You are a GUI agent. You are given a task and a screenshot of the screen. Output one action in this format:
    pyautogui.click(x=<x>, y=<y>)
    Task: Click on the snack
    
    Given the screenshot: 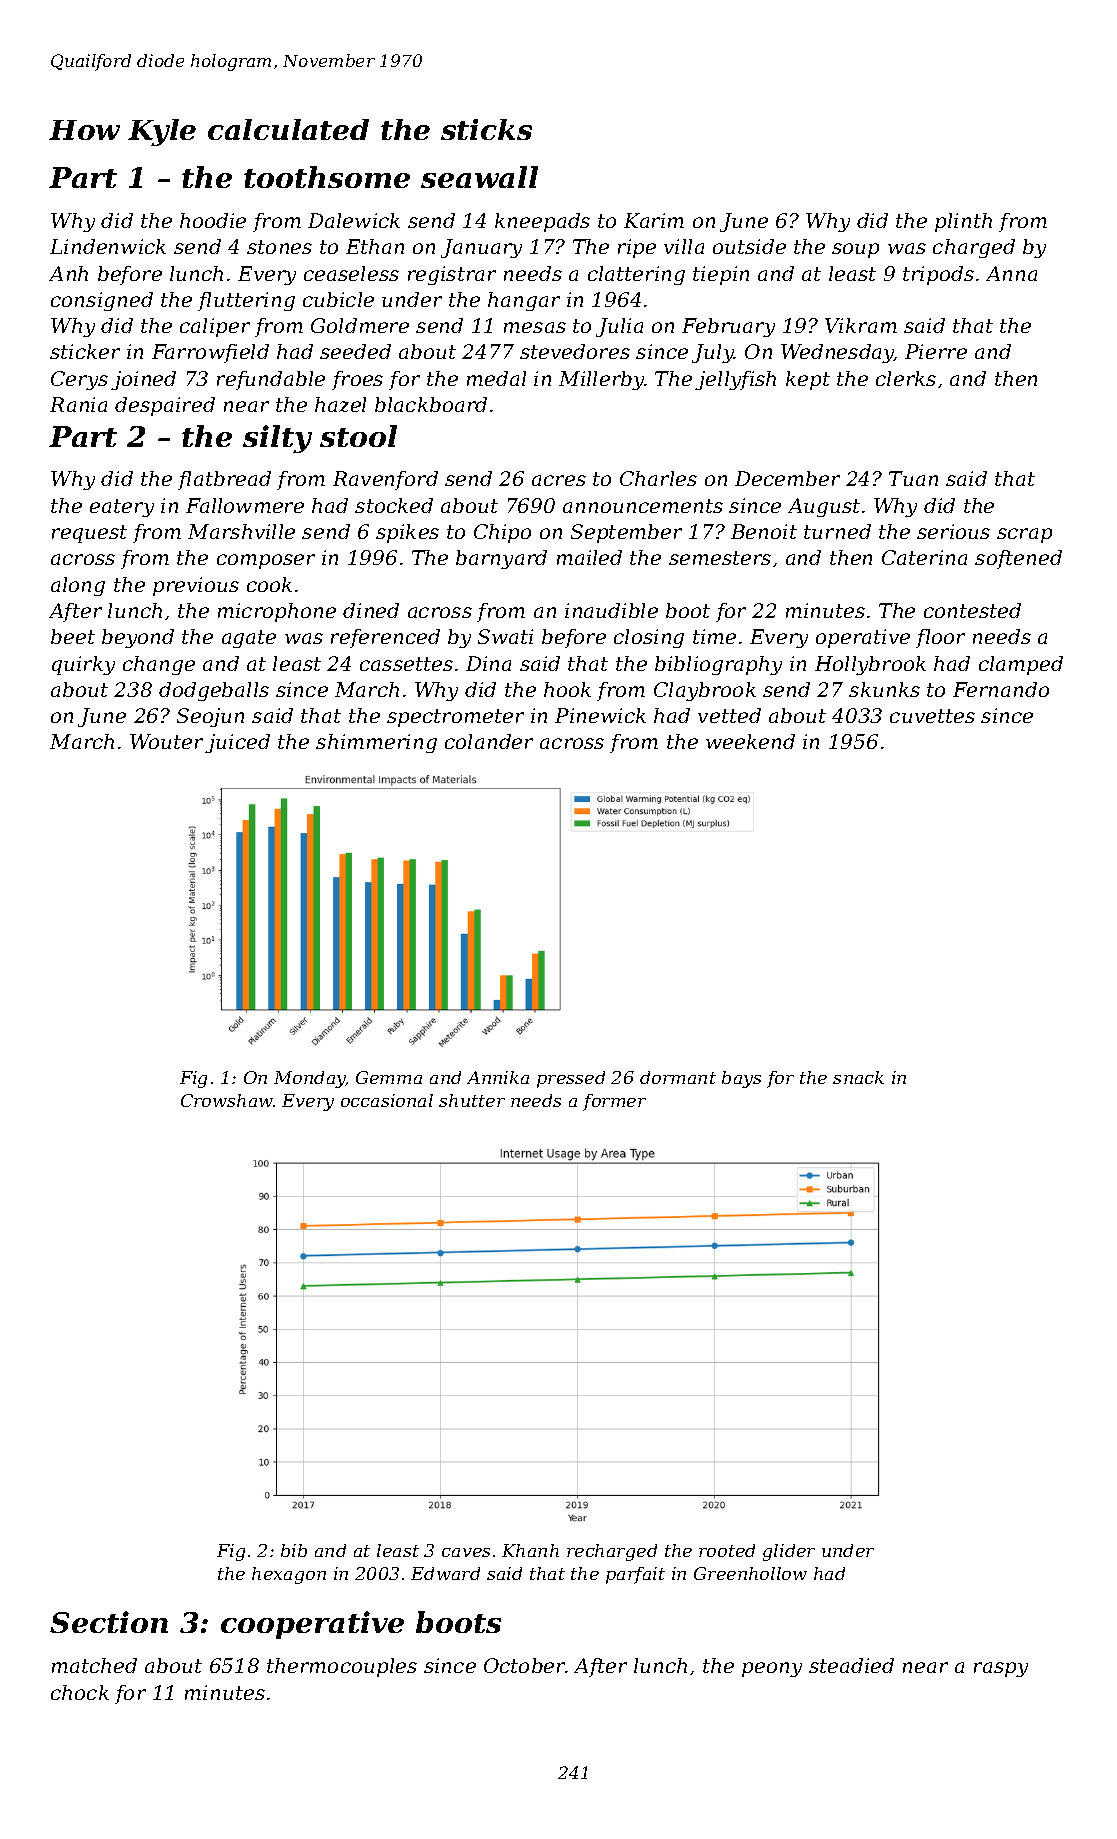 What is the action you would take?
    pyautogui.click(x=858, y=1077)
